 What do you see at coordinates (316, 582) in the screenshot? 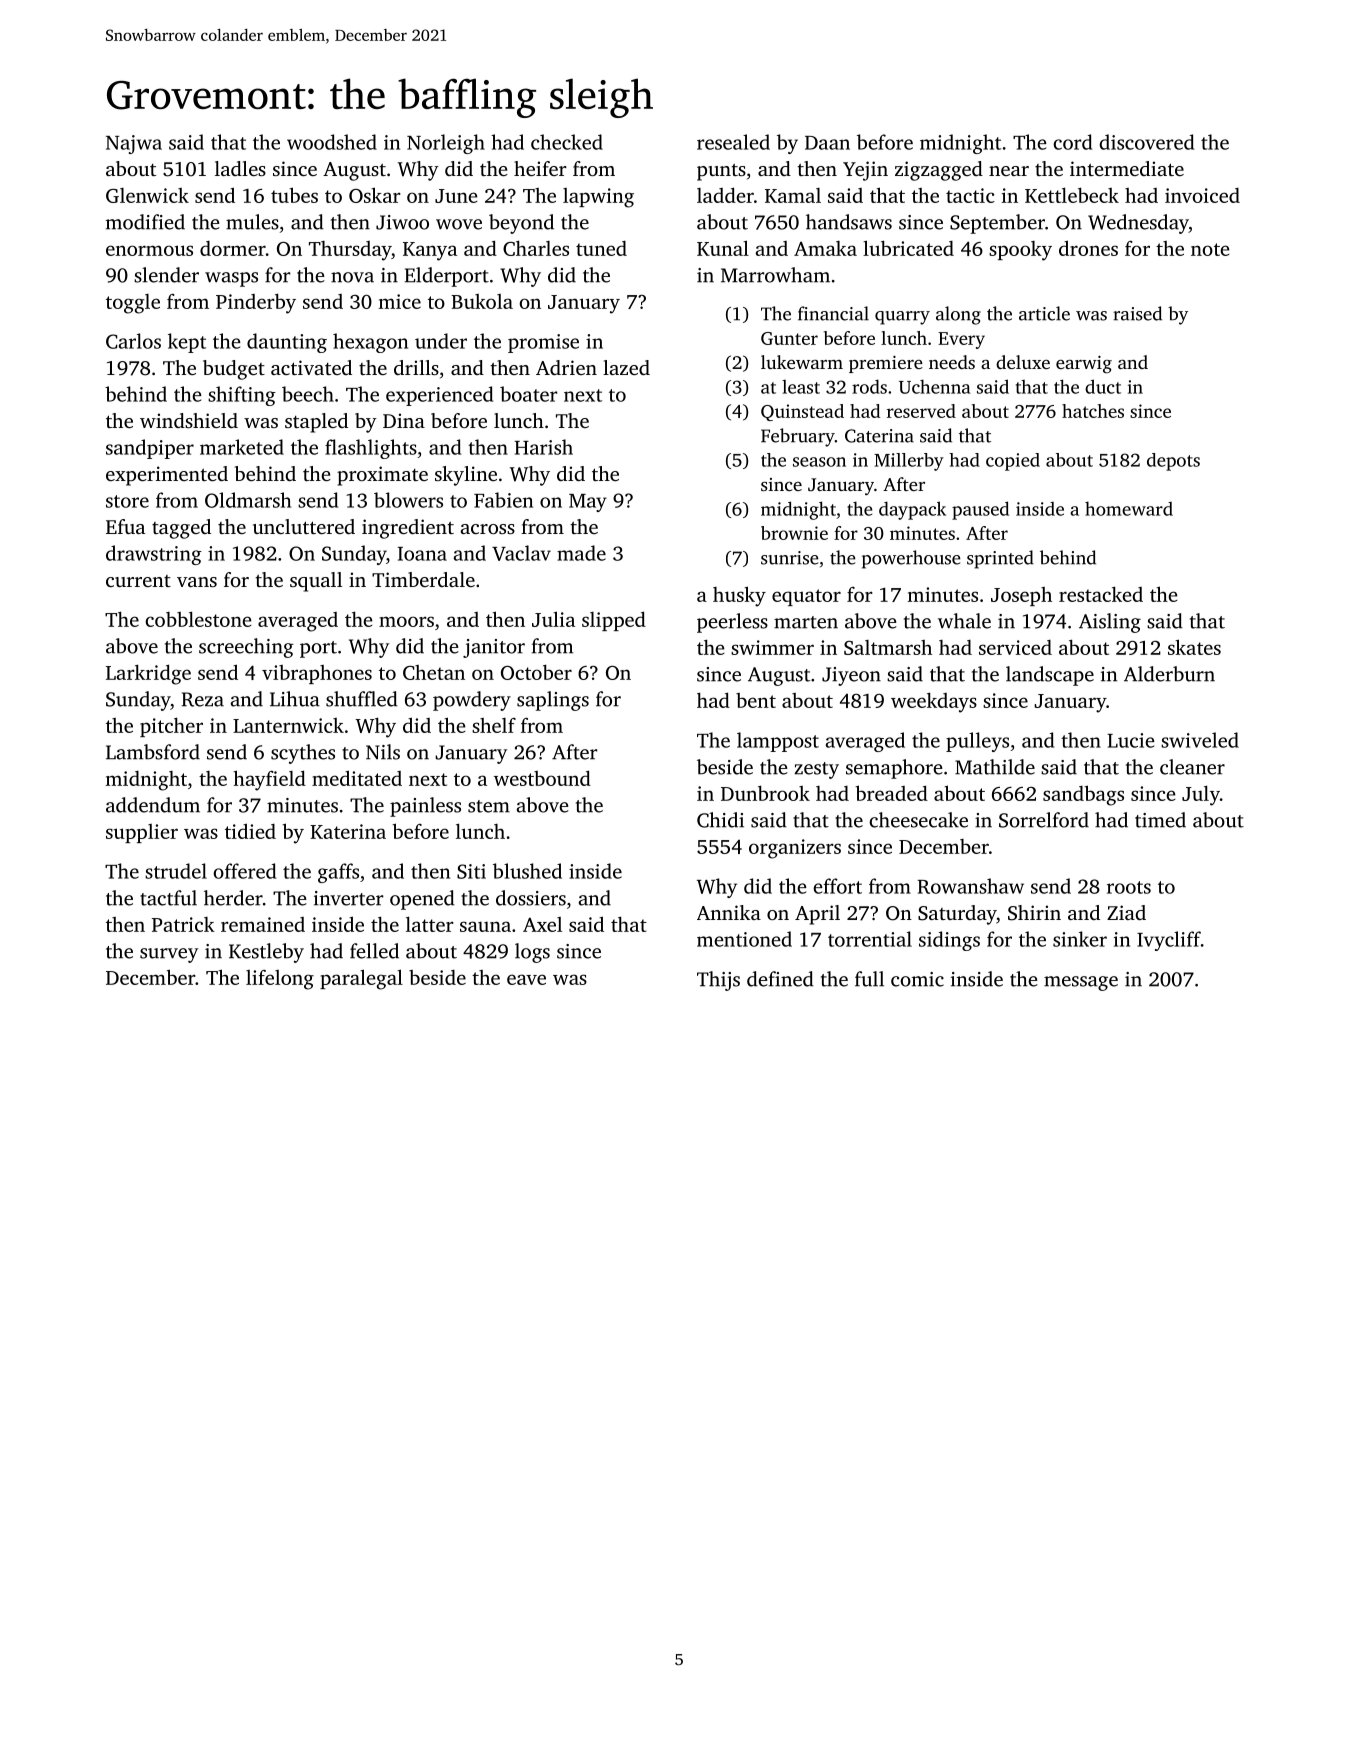
I see `squall` at bounding box center [316, 582].
